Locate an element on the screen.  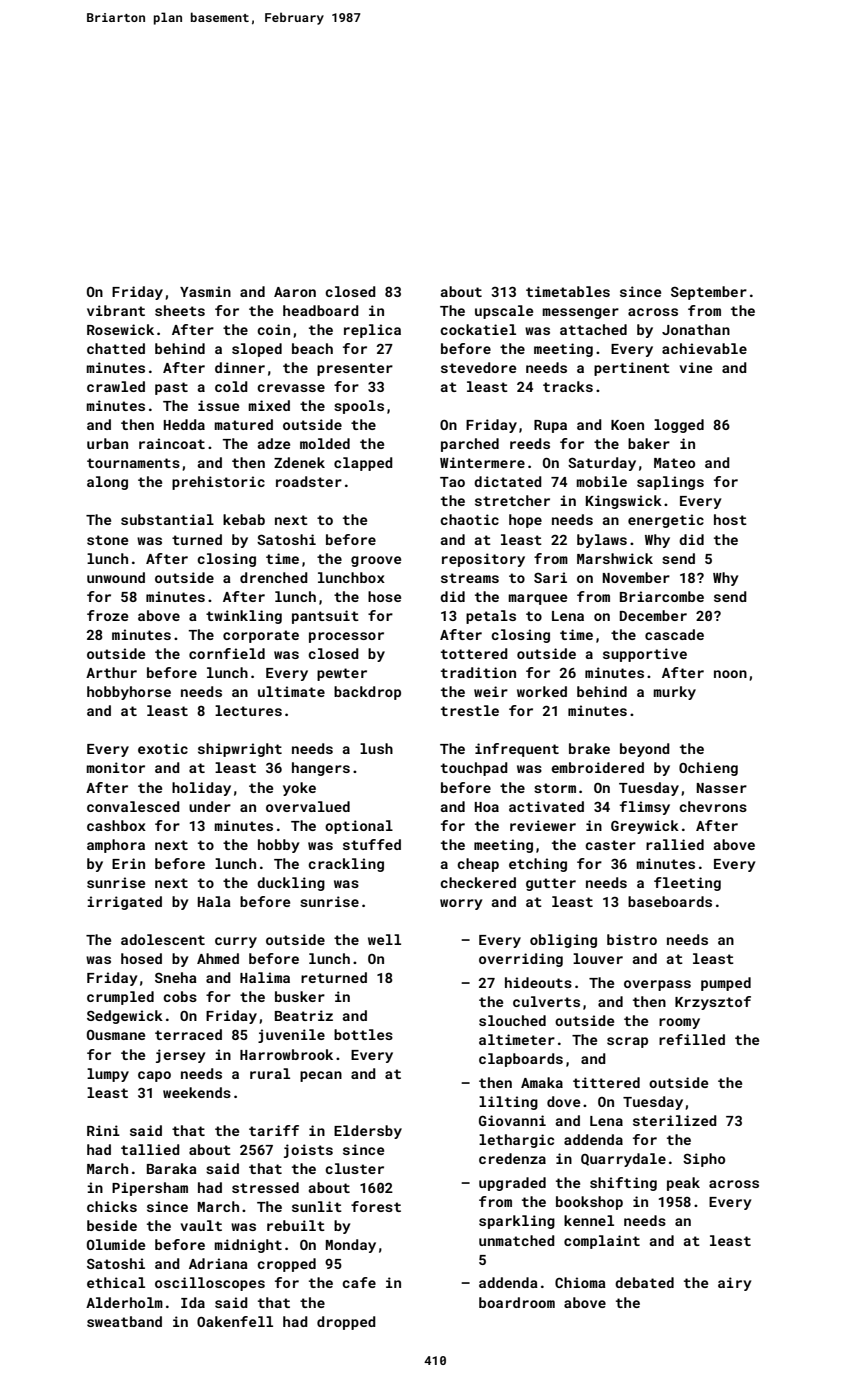
scrap is located at coordinates (627, 1042).
